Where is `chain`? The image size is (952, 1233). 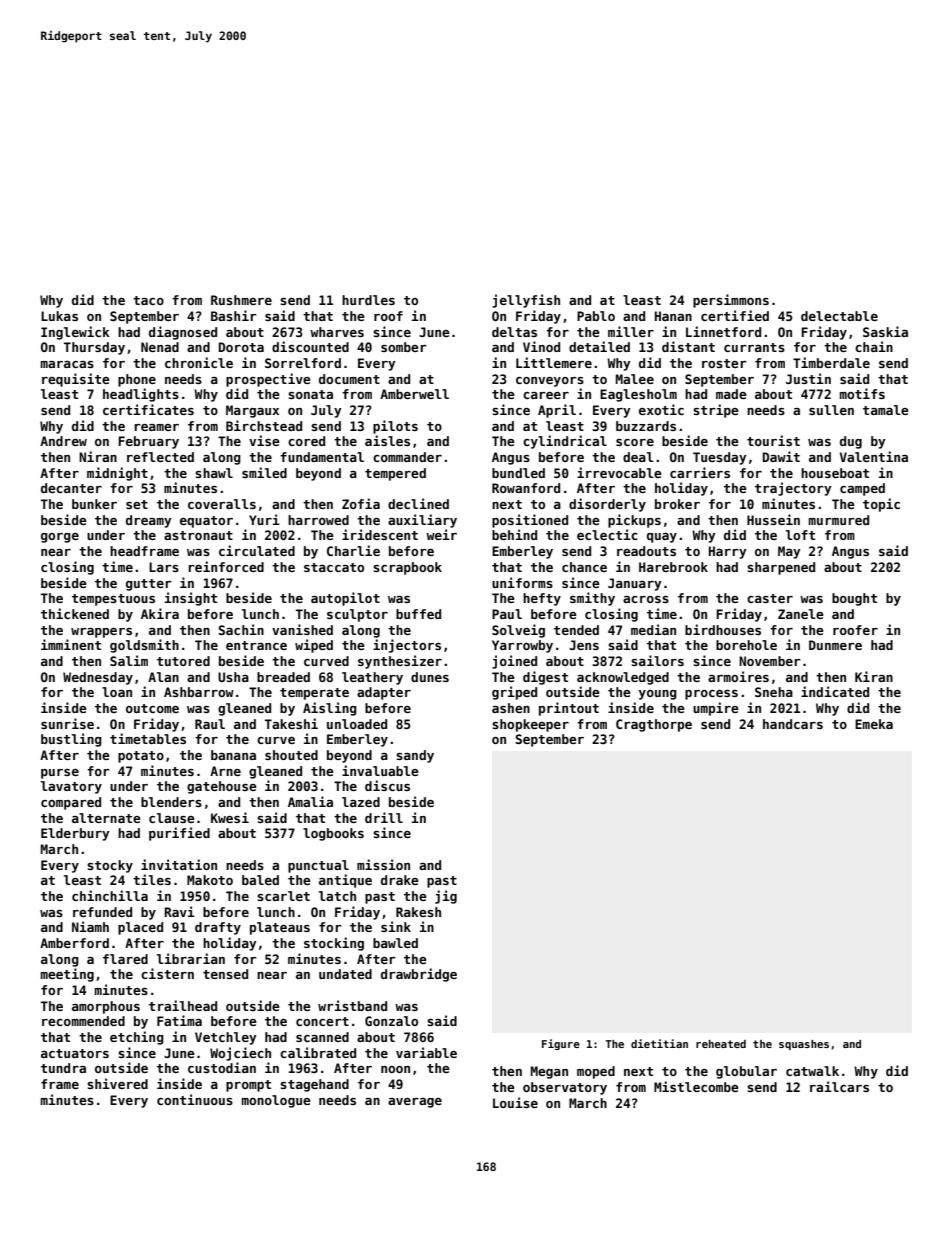 chain is located at coordinates (874, 346).
